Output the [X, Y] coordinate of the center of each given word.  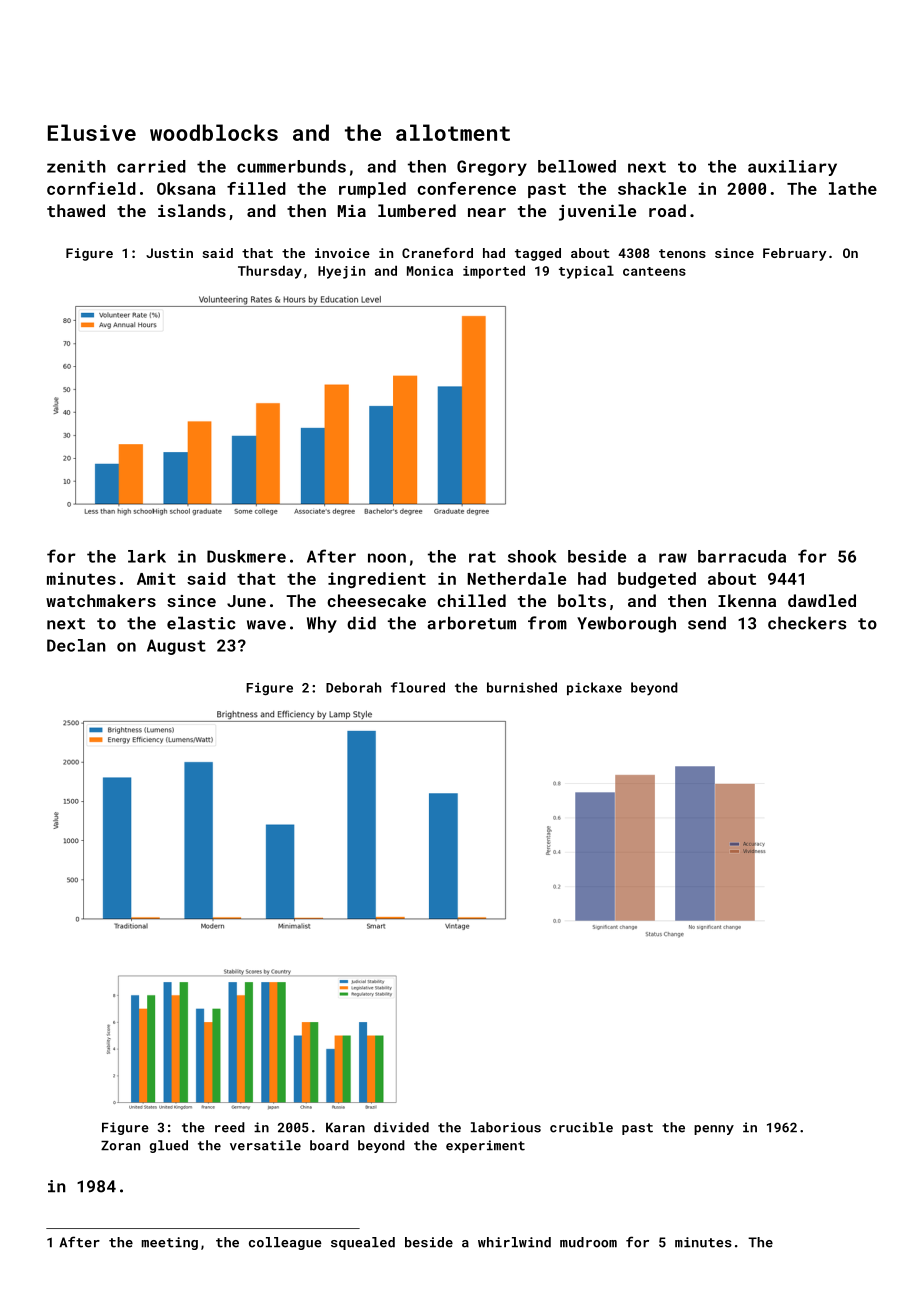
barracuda [742, 556]
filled [256, 188]
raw [673, 558]
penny [714, 1130]
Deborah [353, 687]
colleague [285, 1243]
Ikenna [747, 600]
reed [230, 1127]
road [667, 210]
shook [532, 556]
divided [401, 1127]
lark [147, 556]
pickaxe [594, 688]
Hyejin [341, 272]
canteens [654, 271]
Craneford [437, 252]
